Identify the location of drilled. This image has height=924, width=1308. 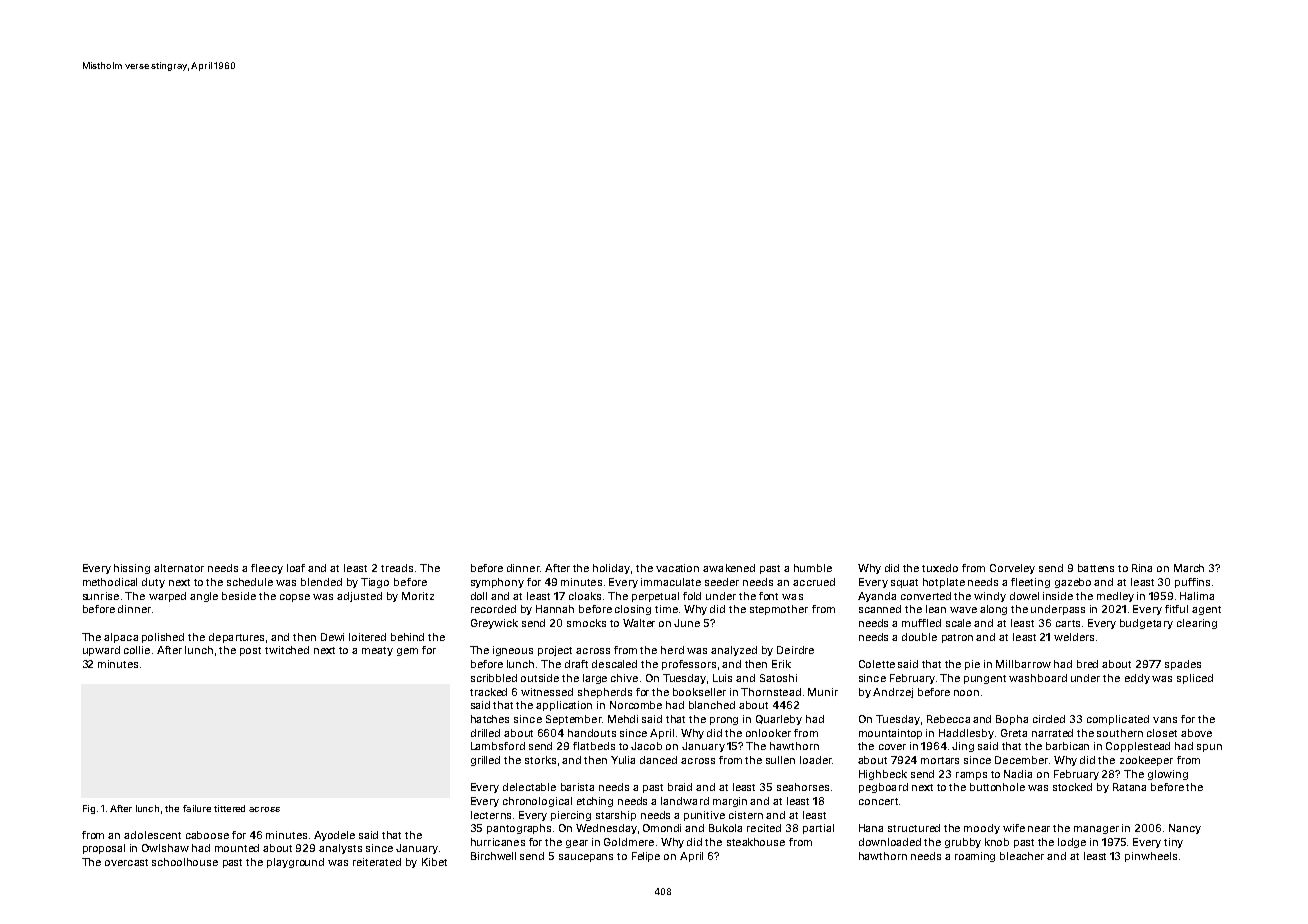
(485, 733).
